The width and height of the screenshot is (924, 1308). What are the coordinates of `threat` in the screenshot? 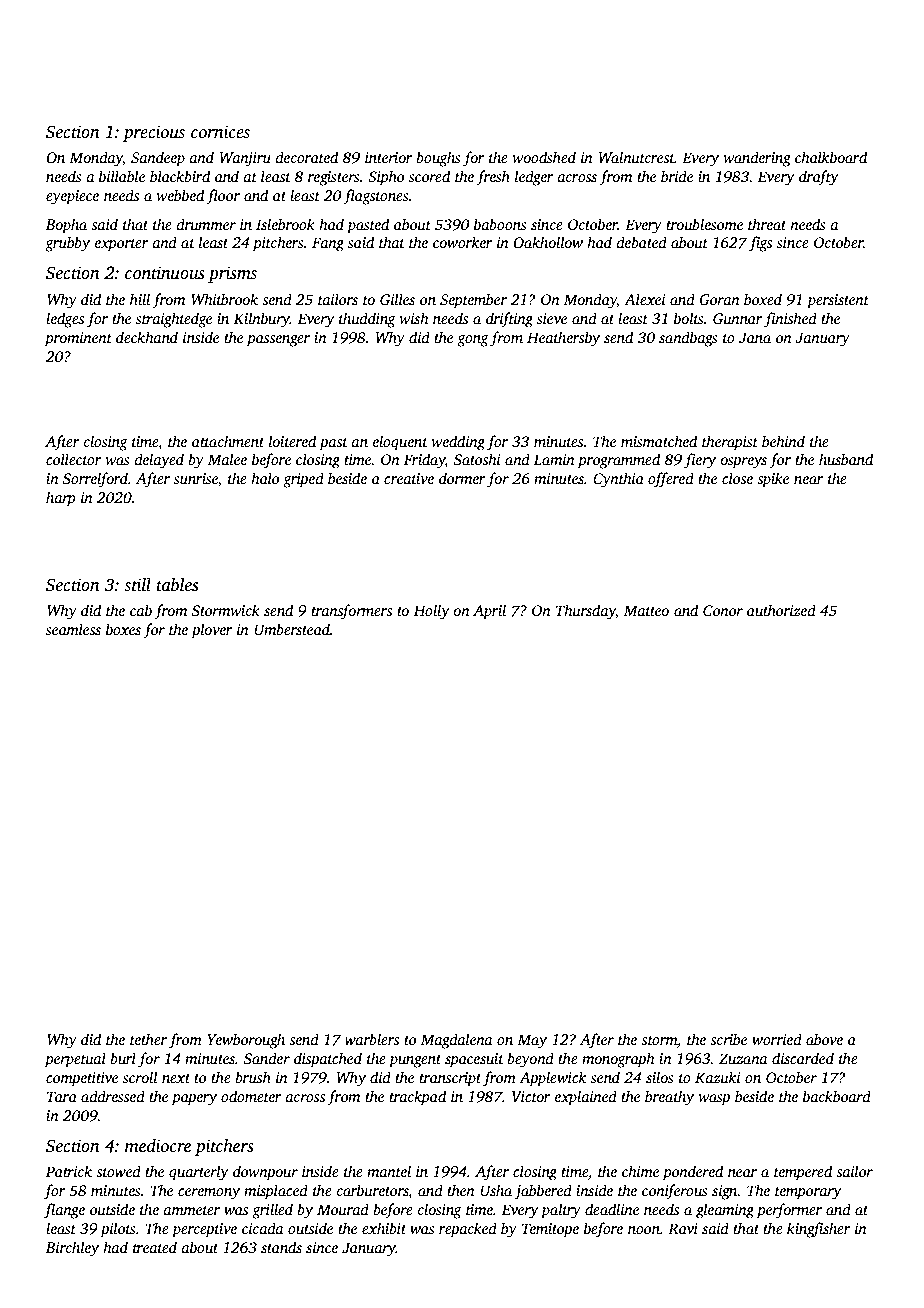 It's located at (767, 224).
